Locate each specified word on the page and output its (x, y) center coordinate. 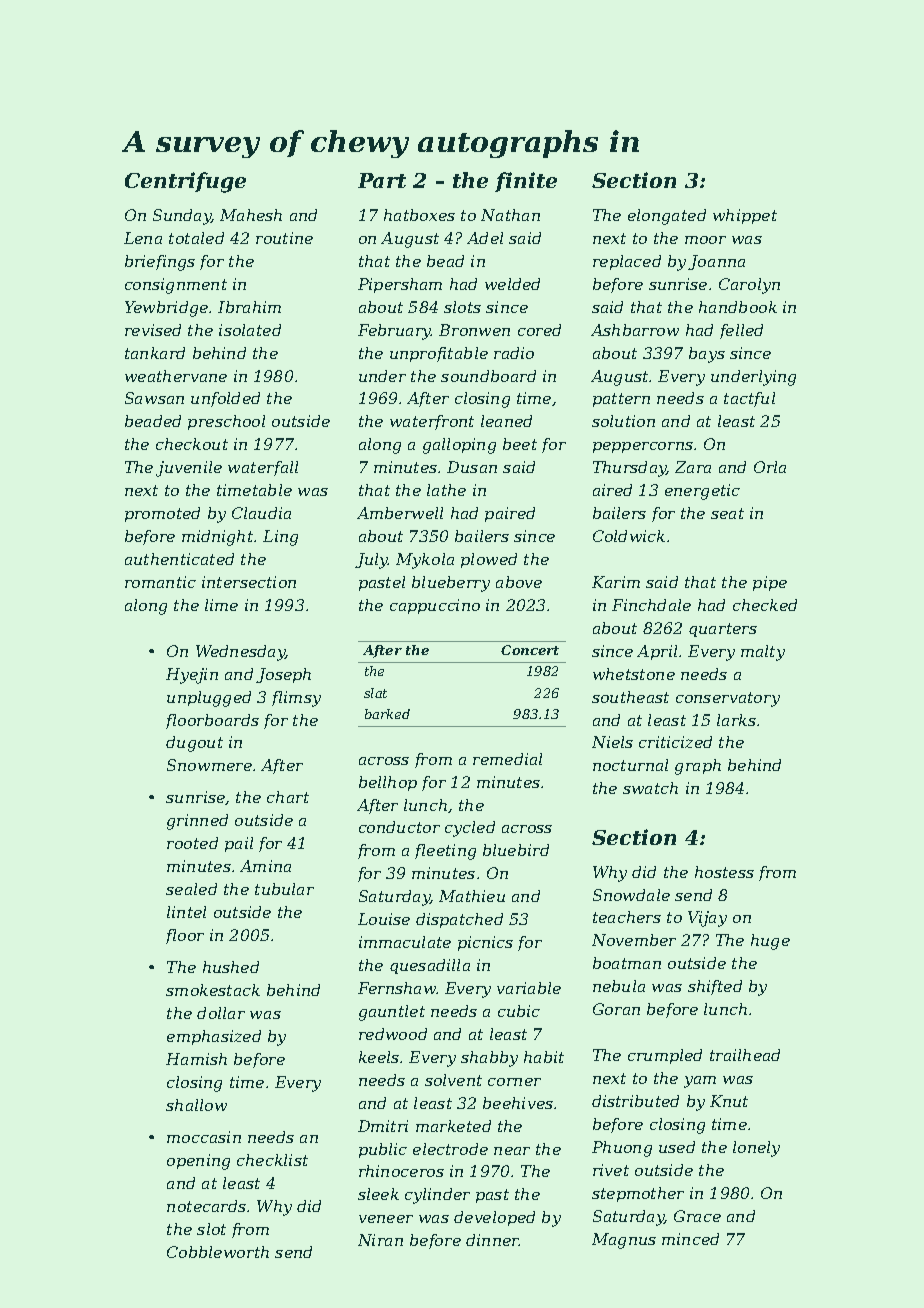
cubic (519, 1011)
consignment (176, 286)
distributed (635, 1101)
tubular (284, 889)
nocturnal (630, 765)
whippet (745, 216)
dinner (493, 1240)
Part (382, 180)
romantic (160, 582)
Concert (530, 650)
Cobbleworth (218, 1252)
